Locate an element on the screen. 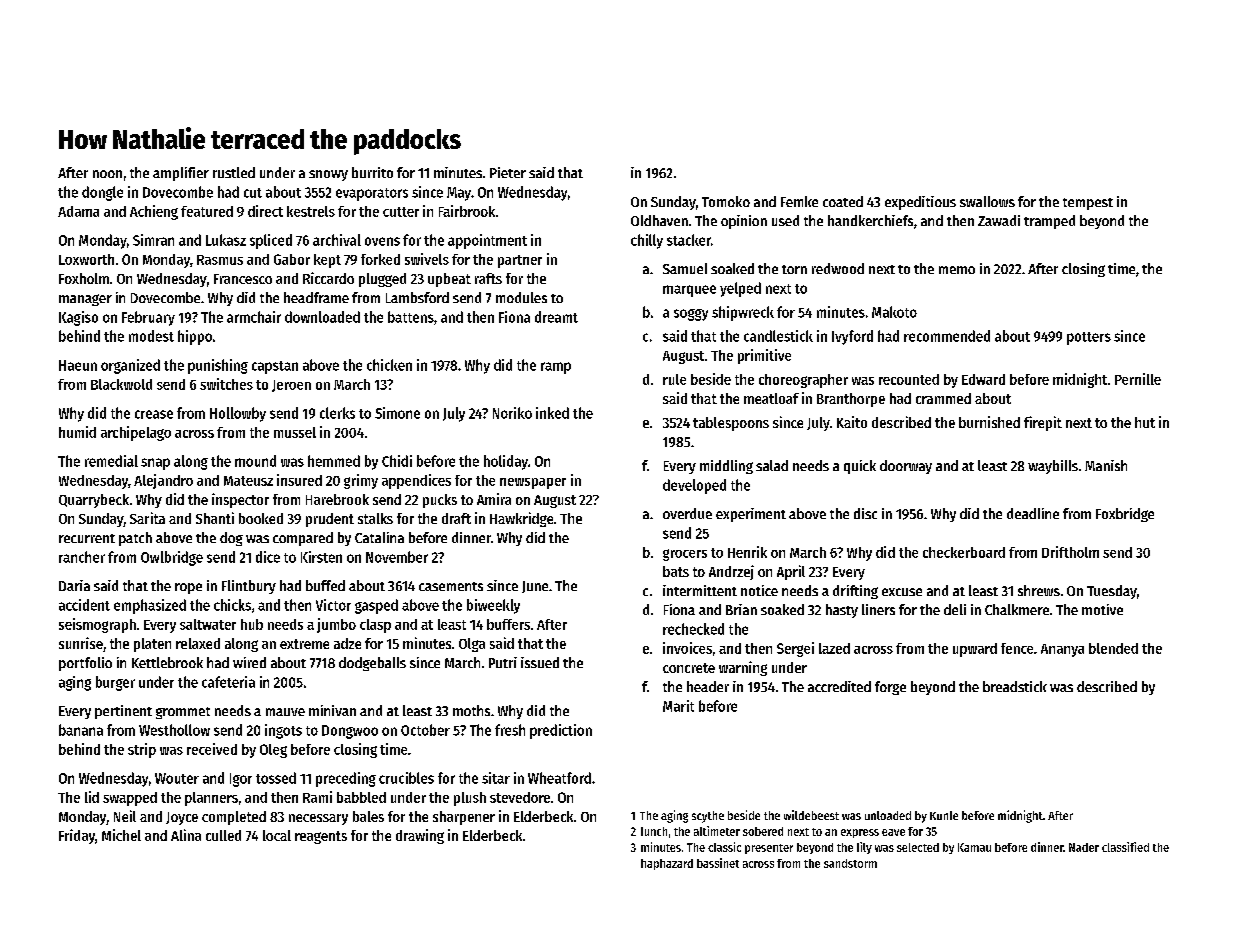 This screenshot has height=952, width=1233. torn is located at coordinates (794, 269).
